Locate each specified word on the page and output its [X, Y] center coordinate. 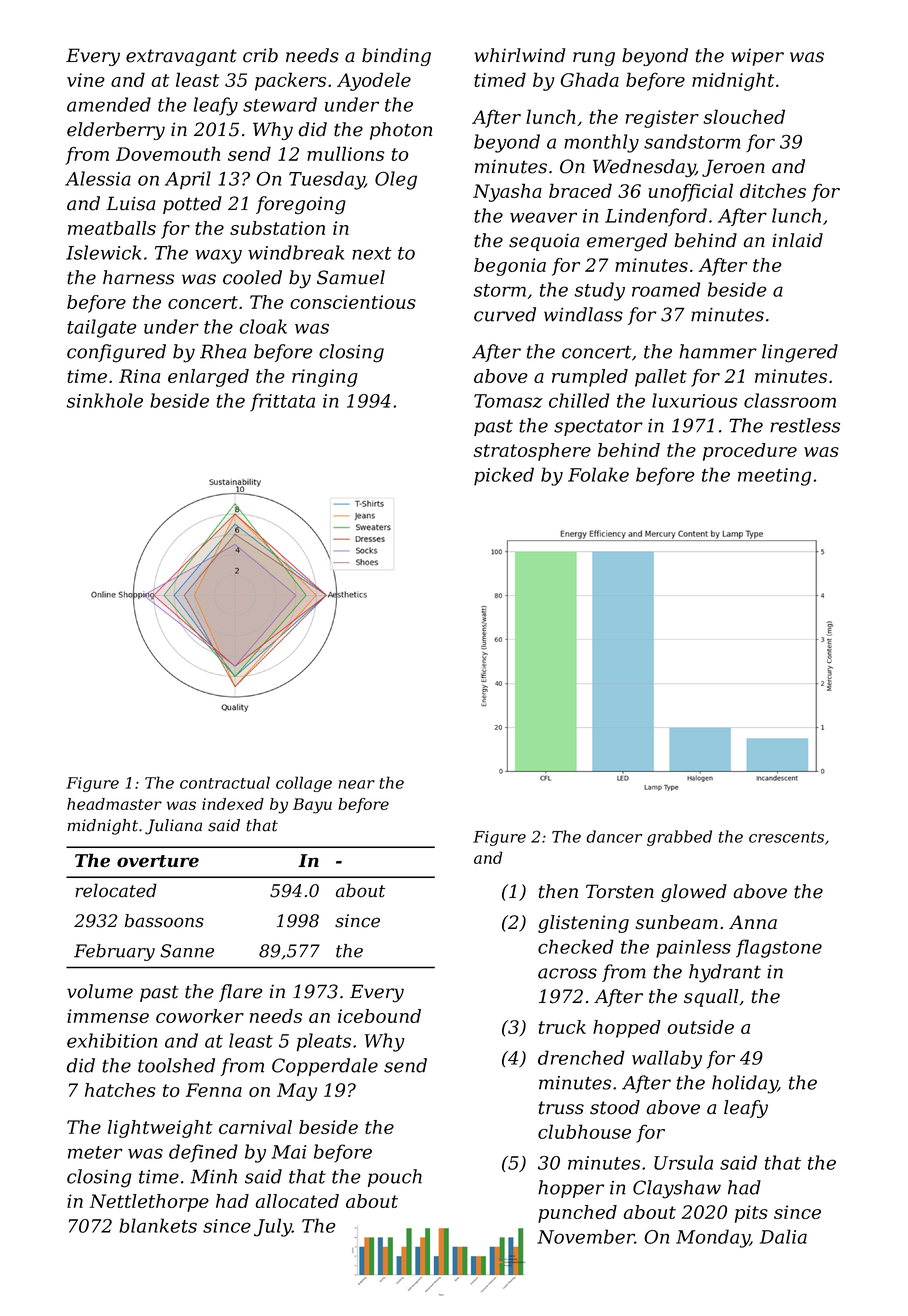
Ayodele [374, 81]
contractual [225, 782]
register [662, 119]
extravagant [181, 57]
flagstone [779, 948]
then [558, 891]
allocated [297, 1201]
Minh [213, 1176]
